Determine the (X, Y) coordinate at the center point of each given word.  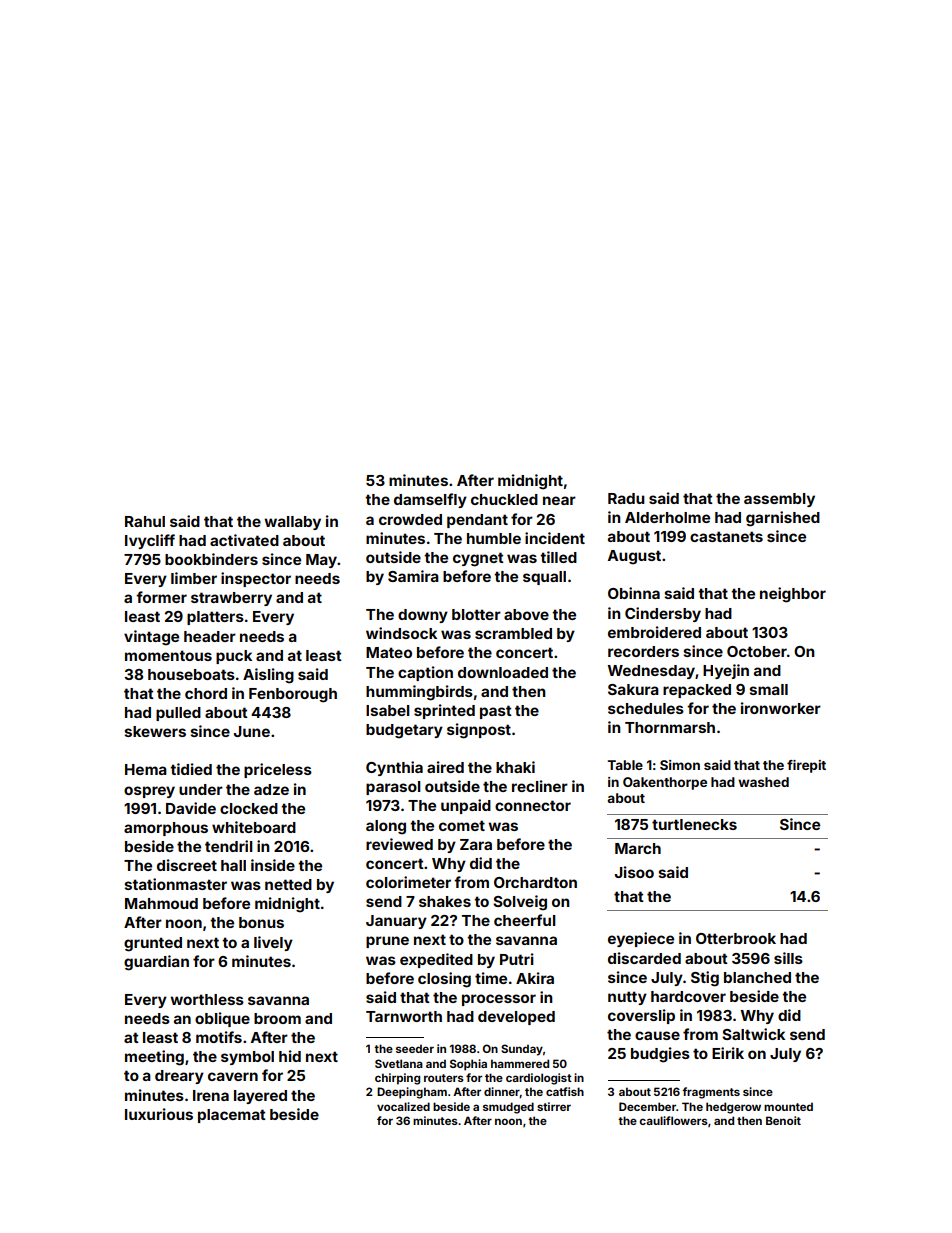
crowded (410, 519)
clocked (249, 808)
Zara (476, 844)
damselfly (430, 500)
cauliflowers (673, 1120)
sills (788, 958)
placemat (232, 1116)
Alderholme (667, 517)
